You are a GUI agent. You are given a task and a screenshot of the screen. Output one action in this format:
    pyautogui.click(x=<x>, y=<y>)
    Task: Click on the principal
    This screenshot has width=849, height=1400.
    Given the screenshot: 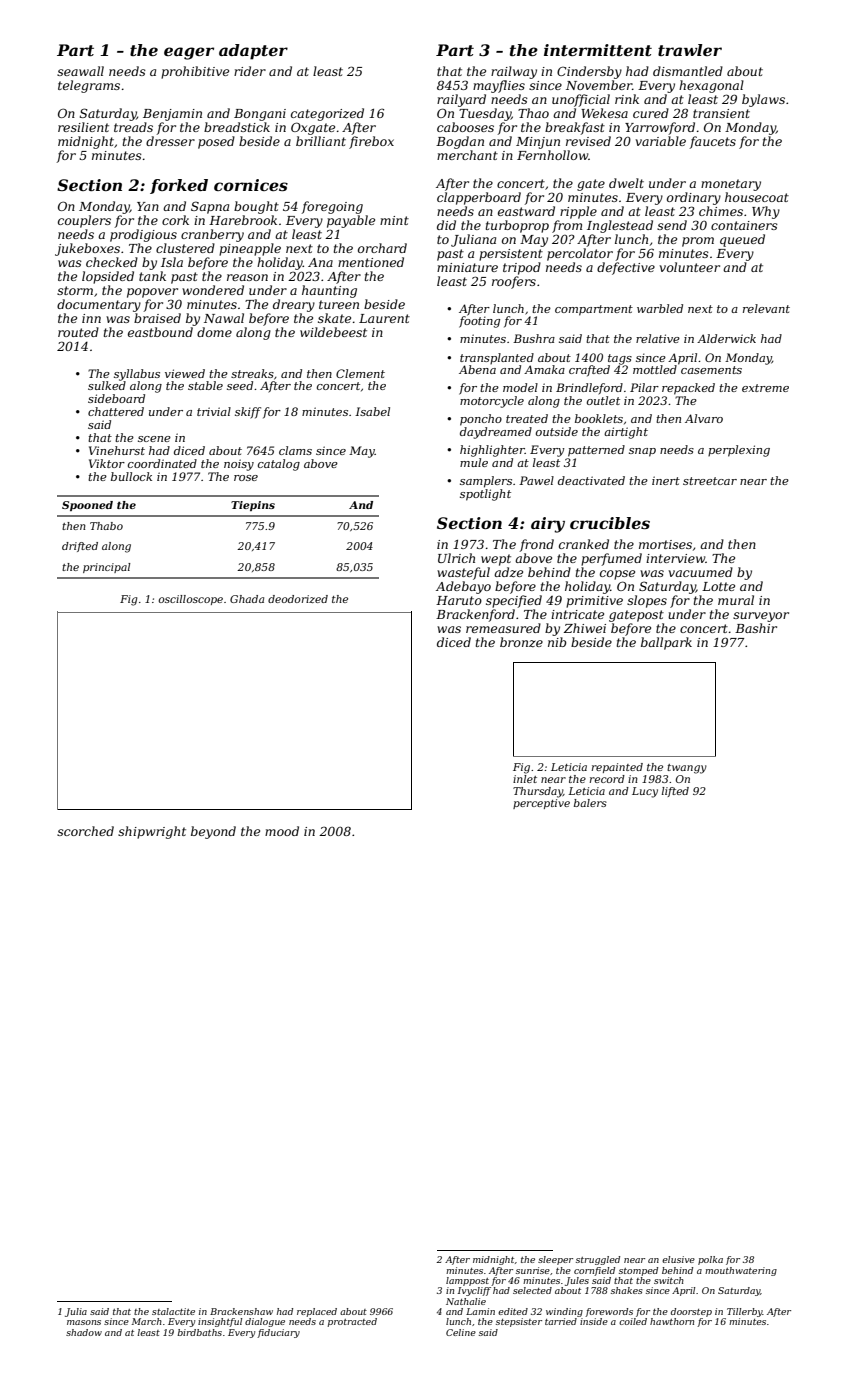 What is the action you would take?
    pyautogui.click(x=107, y=568)
